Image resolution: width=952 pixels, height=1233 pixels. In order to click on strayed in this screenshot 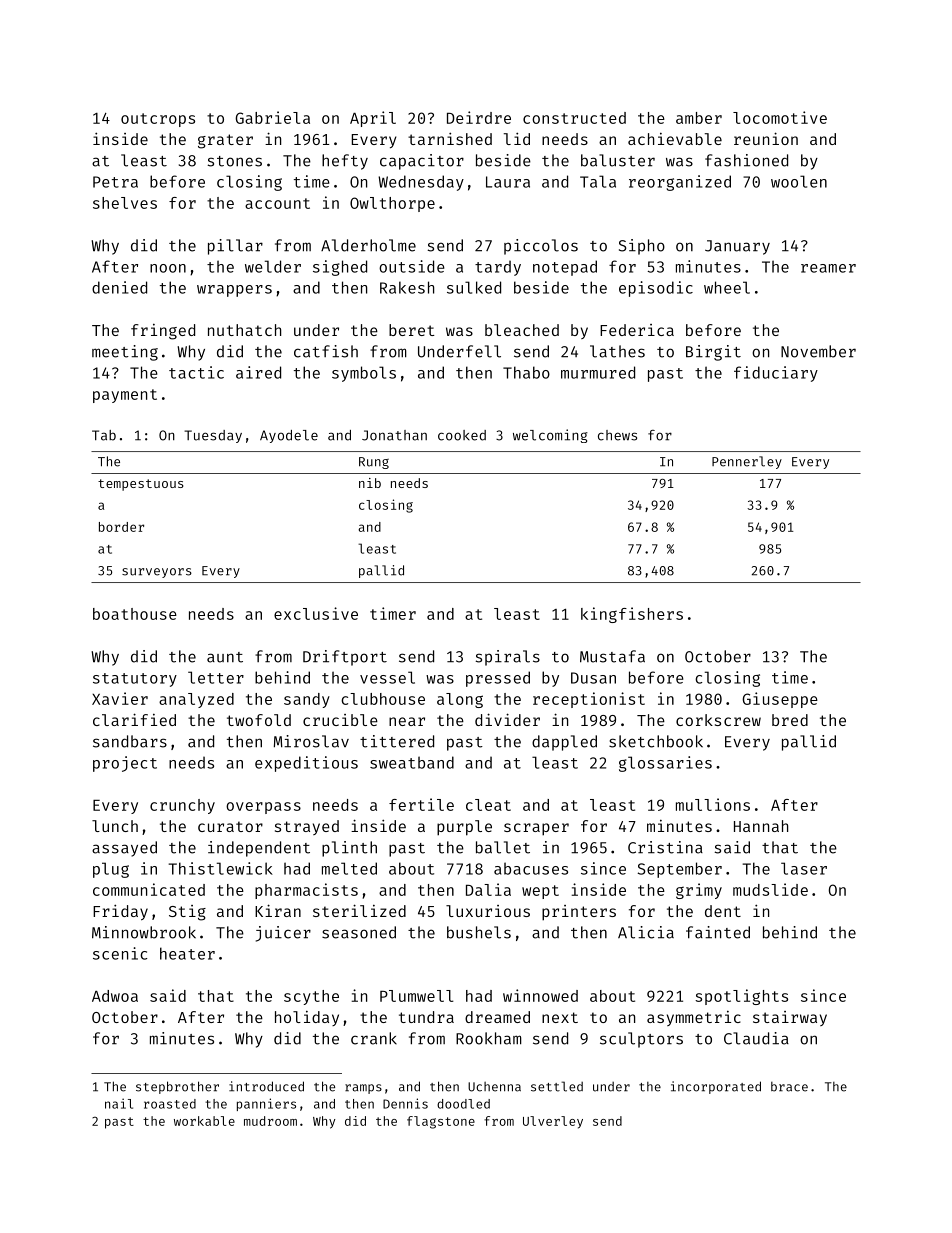, I will do `click(307, 827)`.
